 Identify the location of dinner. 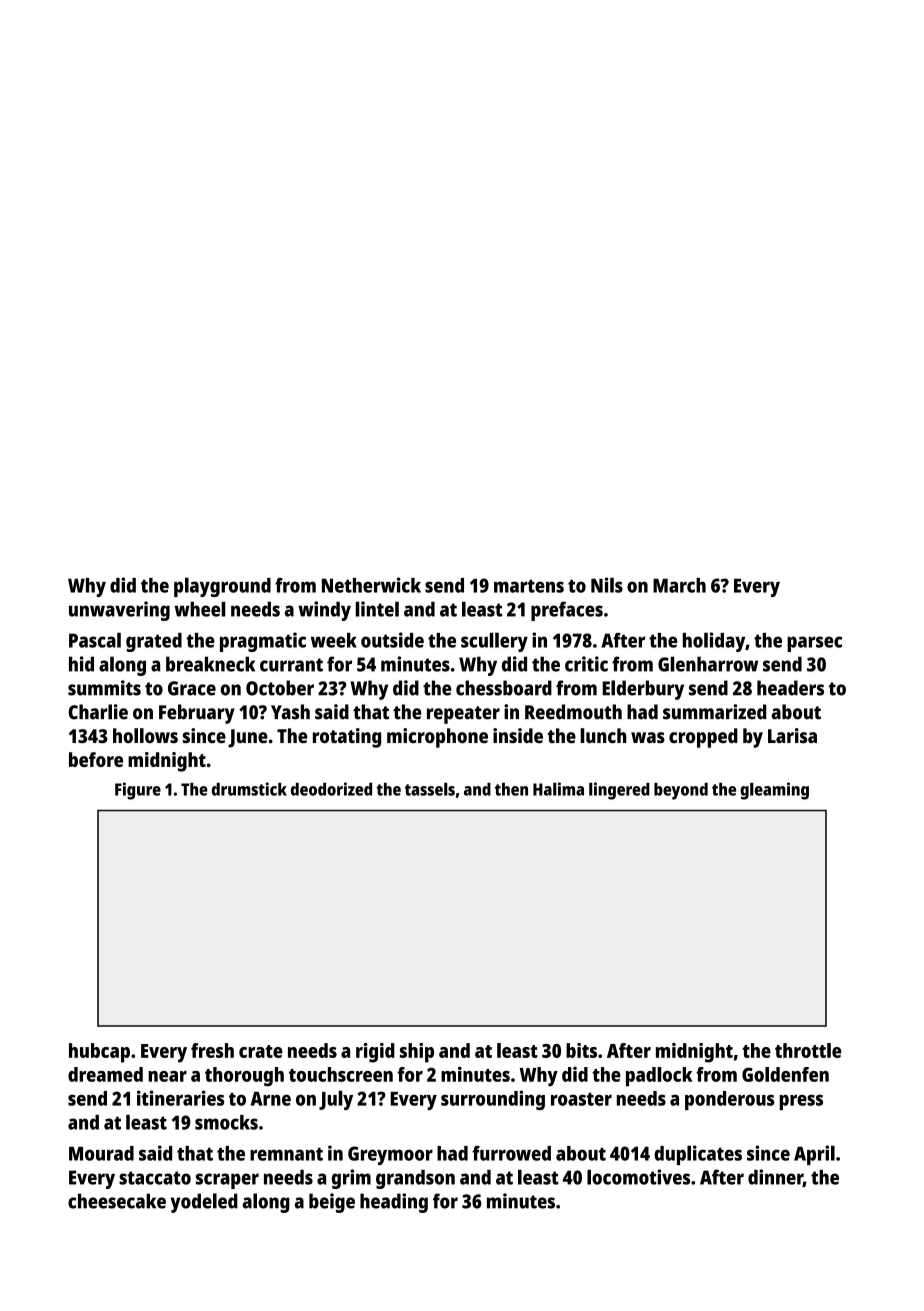
(775, 1178).
